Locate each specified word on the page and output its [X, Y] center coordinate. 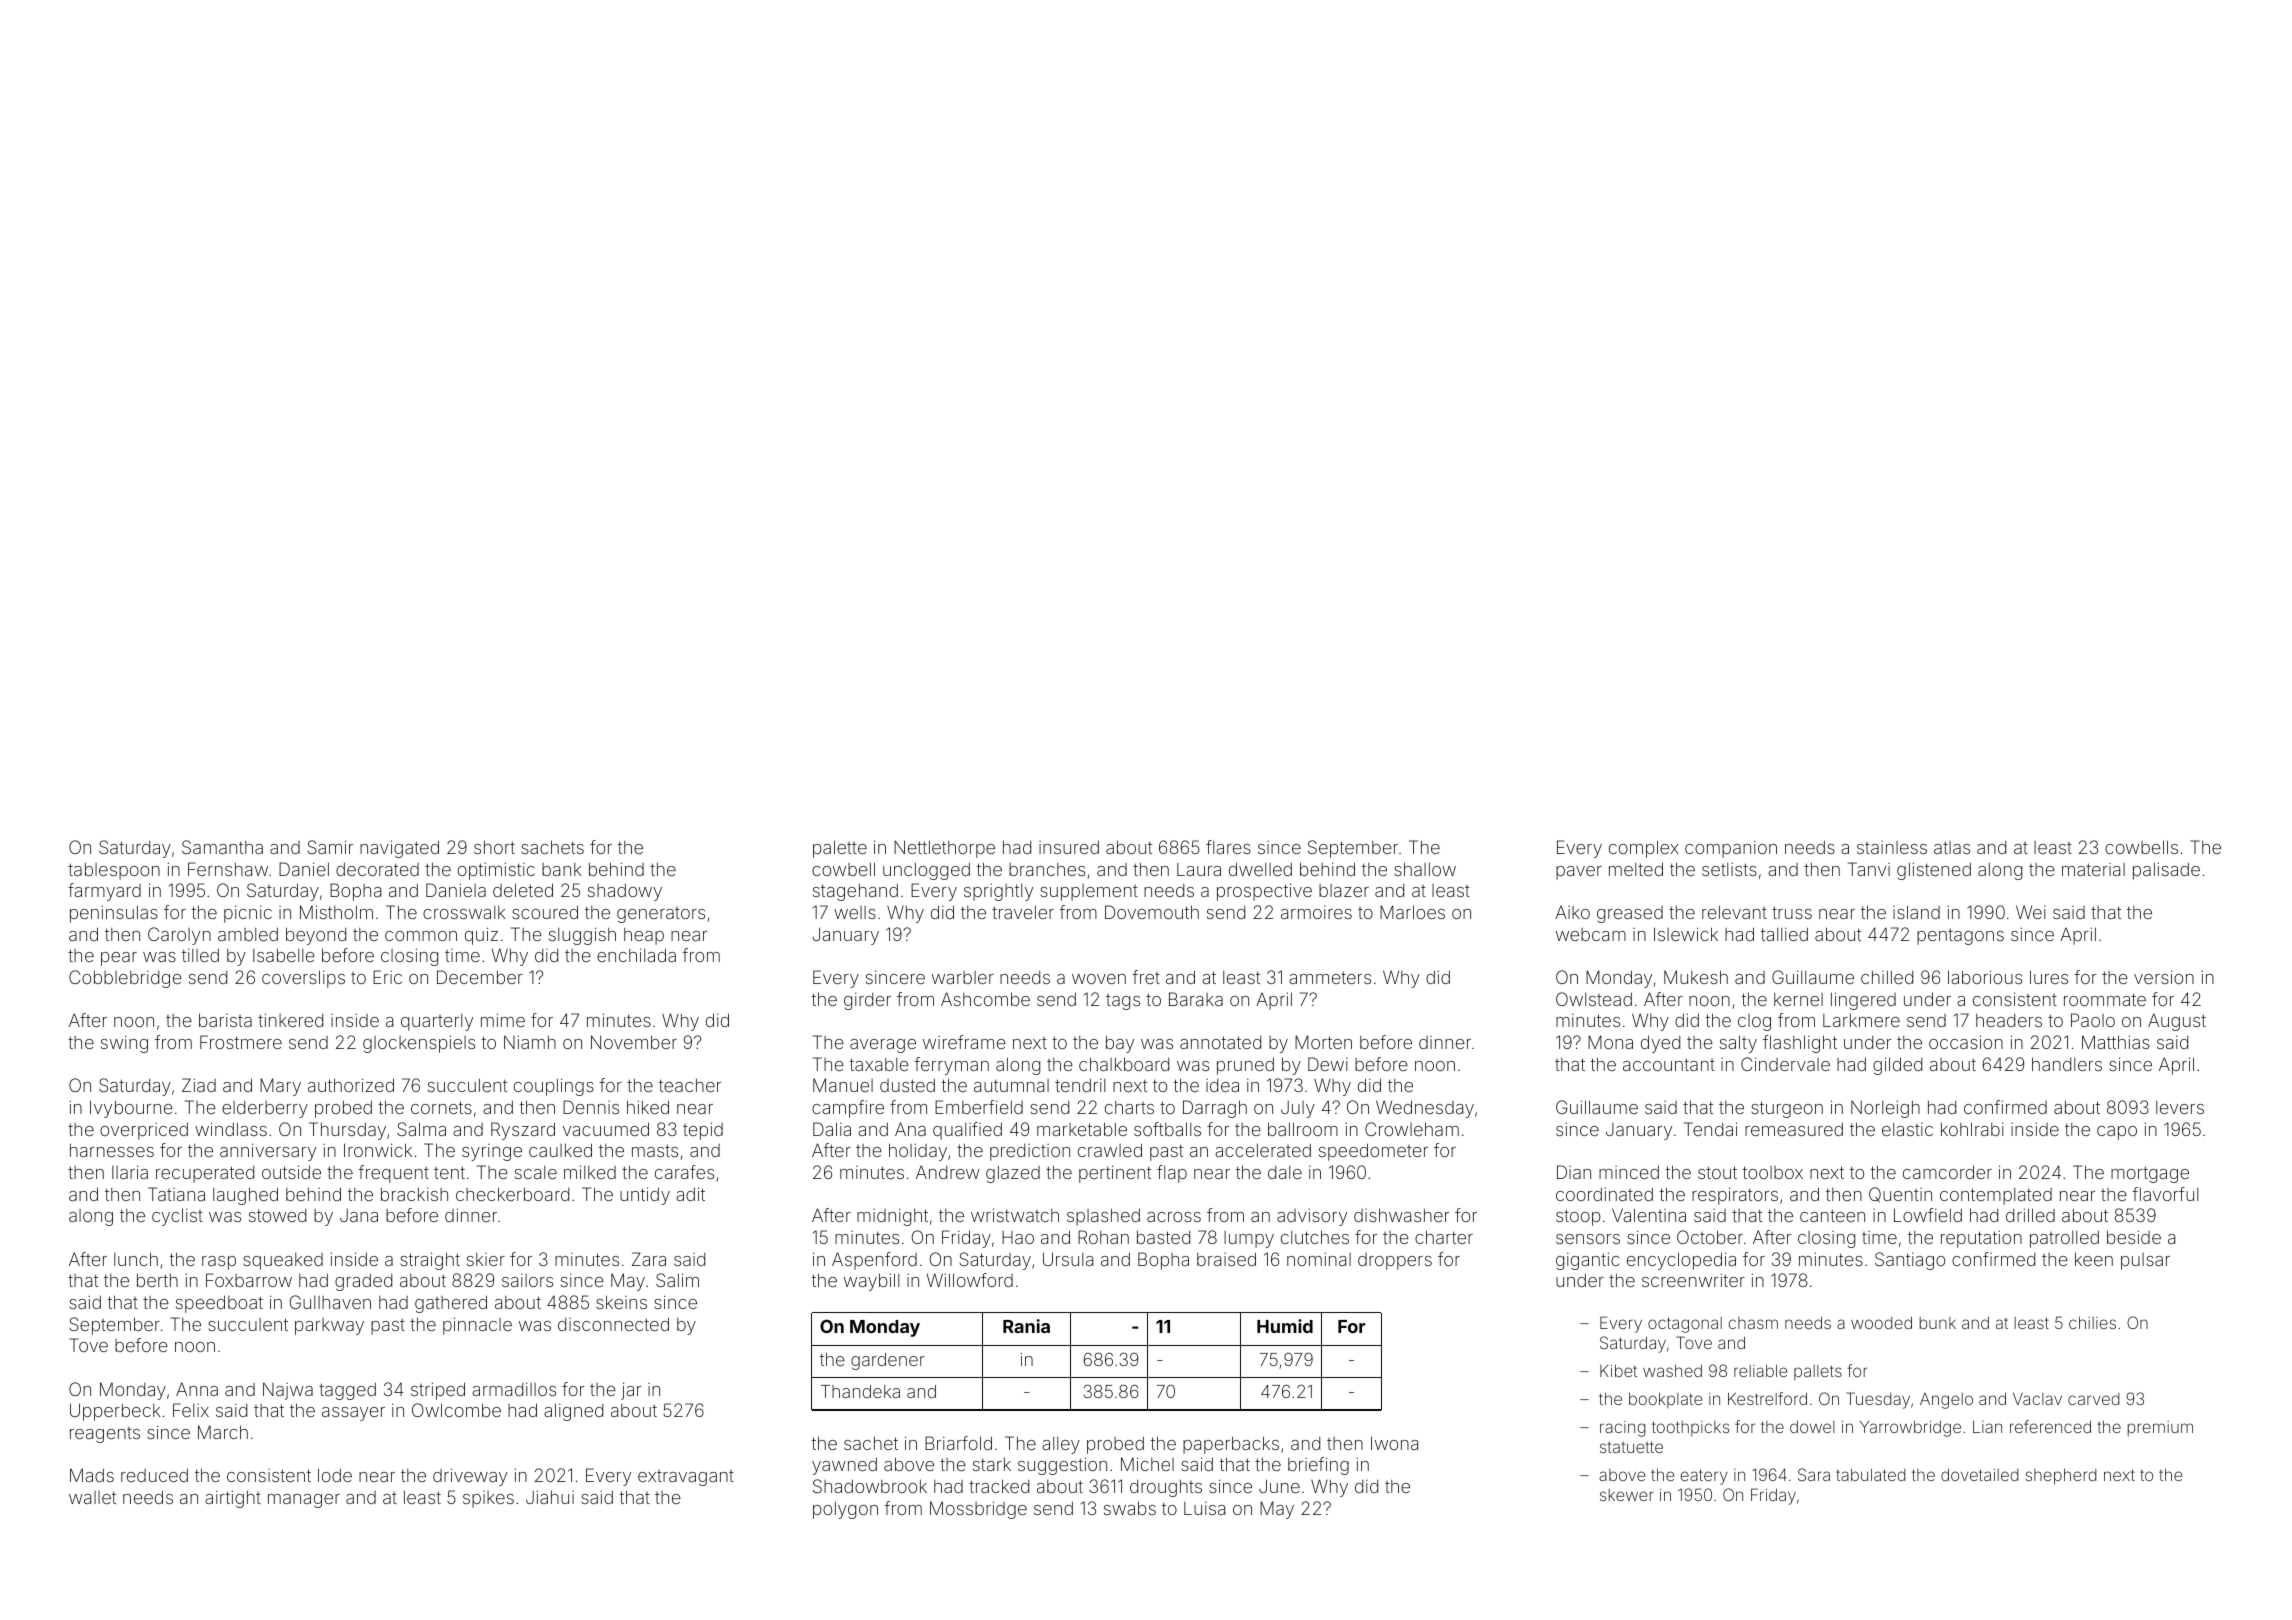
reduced [154, 1475]
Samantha [222, 847]
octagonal [1685, 1325]
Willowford [970, 1280]
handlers [2067, 1064]
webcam [1591, 934]
